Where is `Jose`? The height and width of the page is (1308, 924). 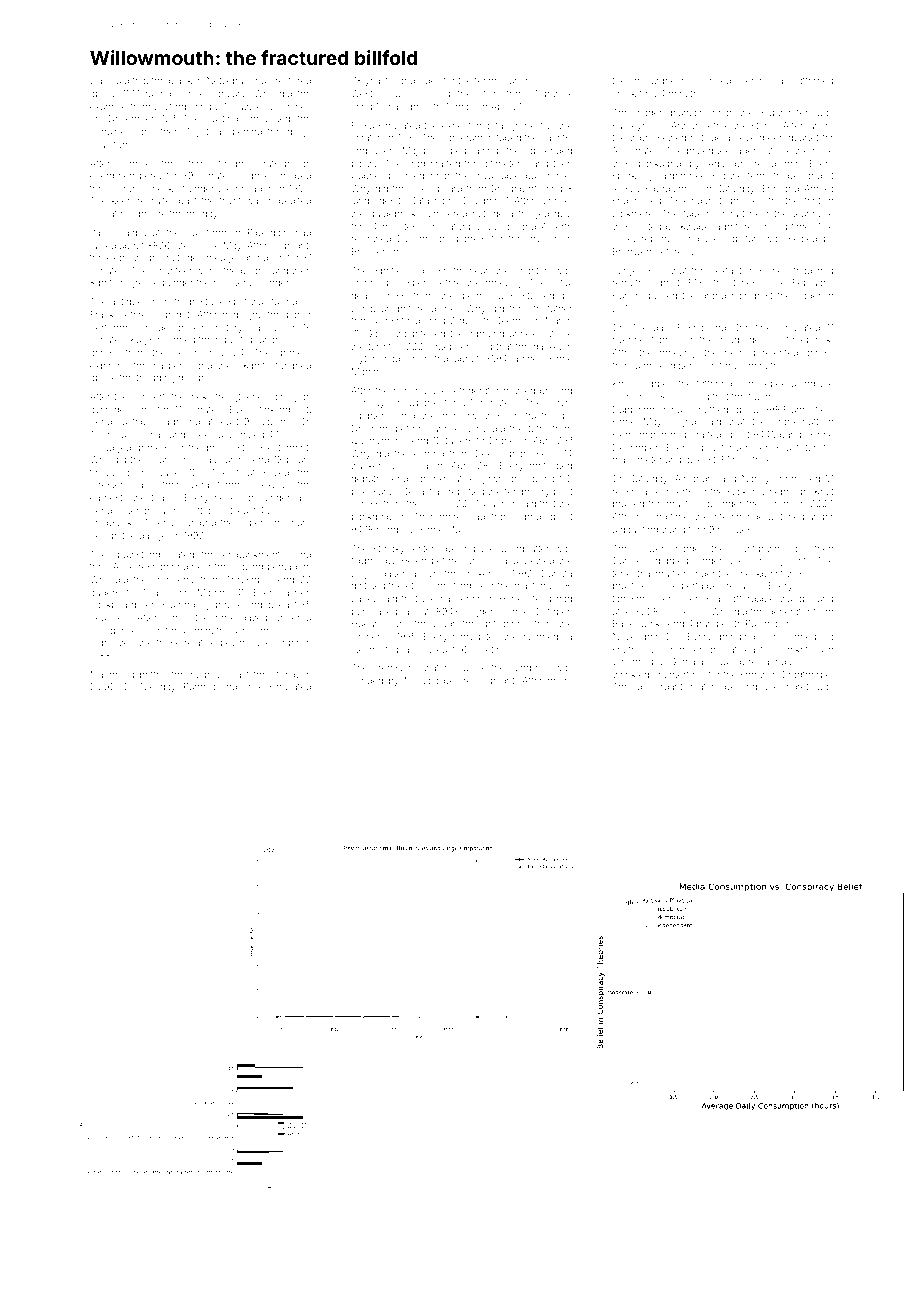 Jose is located at coordinates (253, 686).
